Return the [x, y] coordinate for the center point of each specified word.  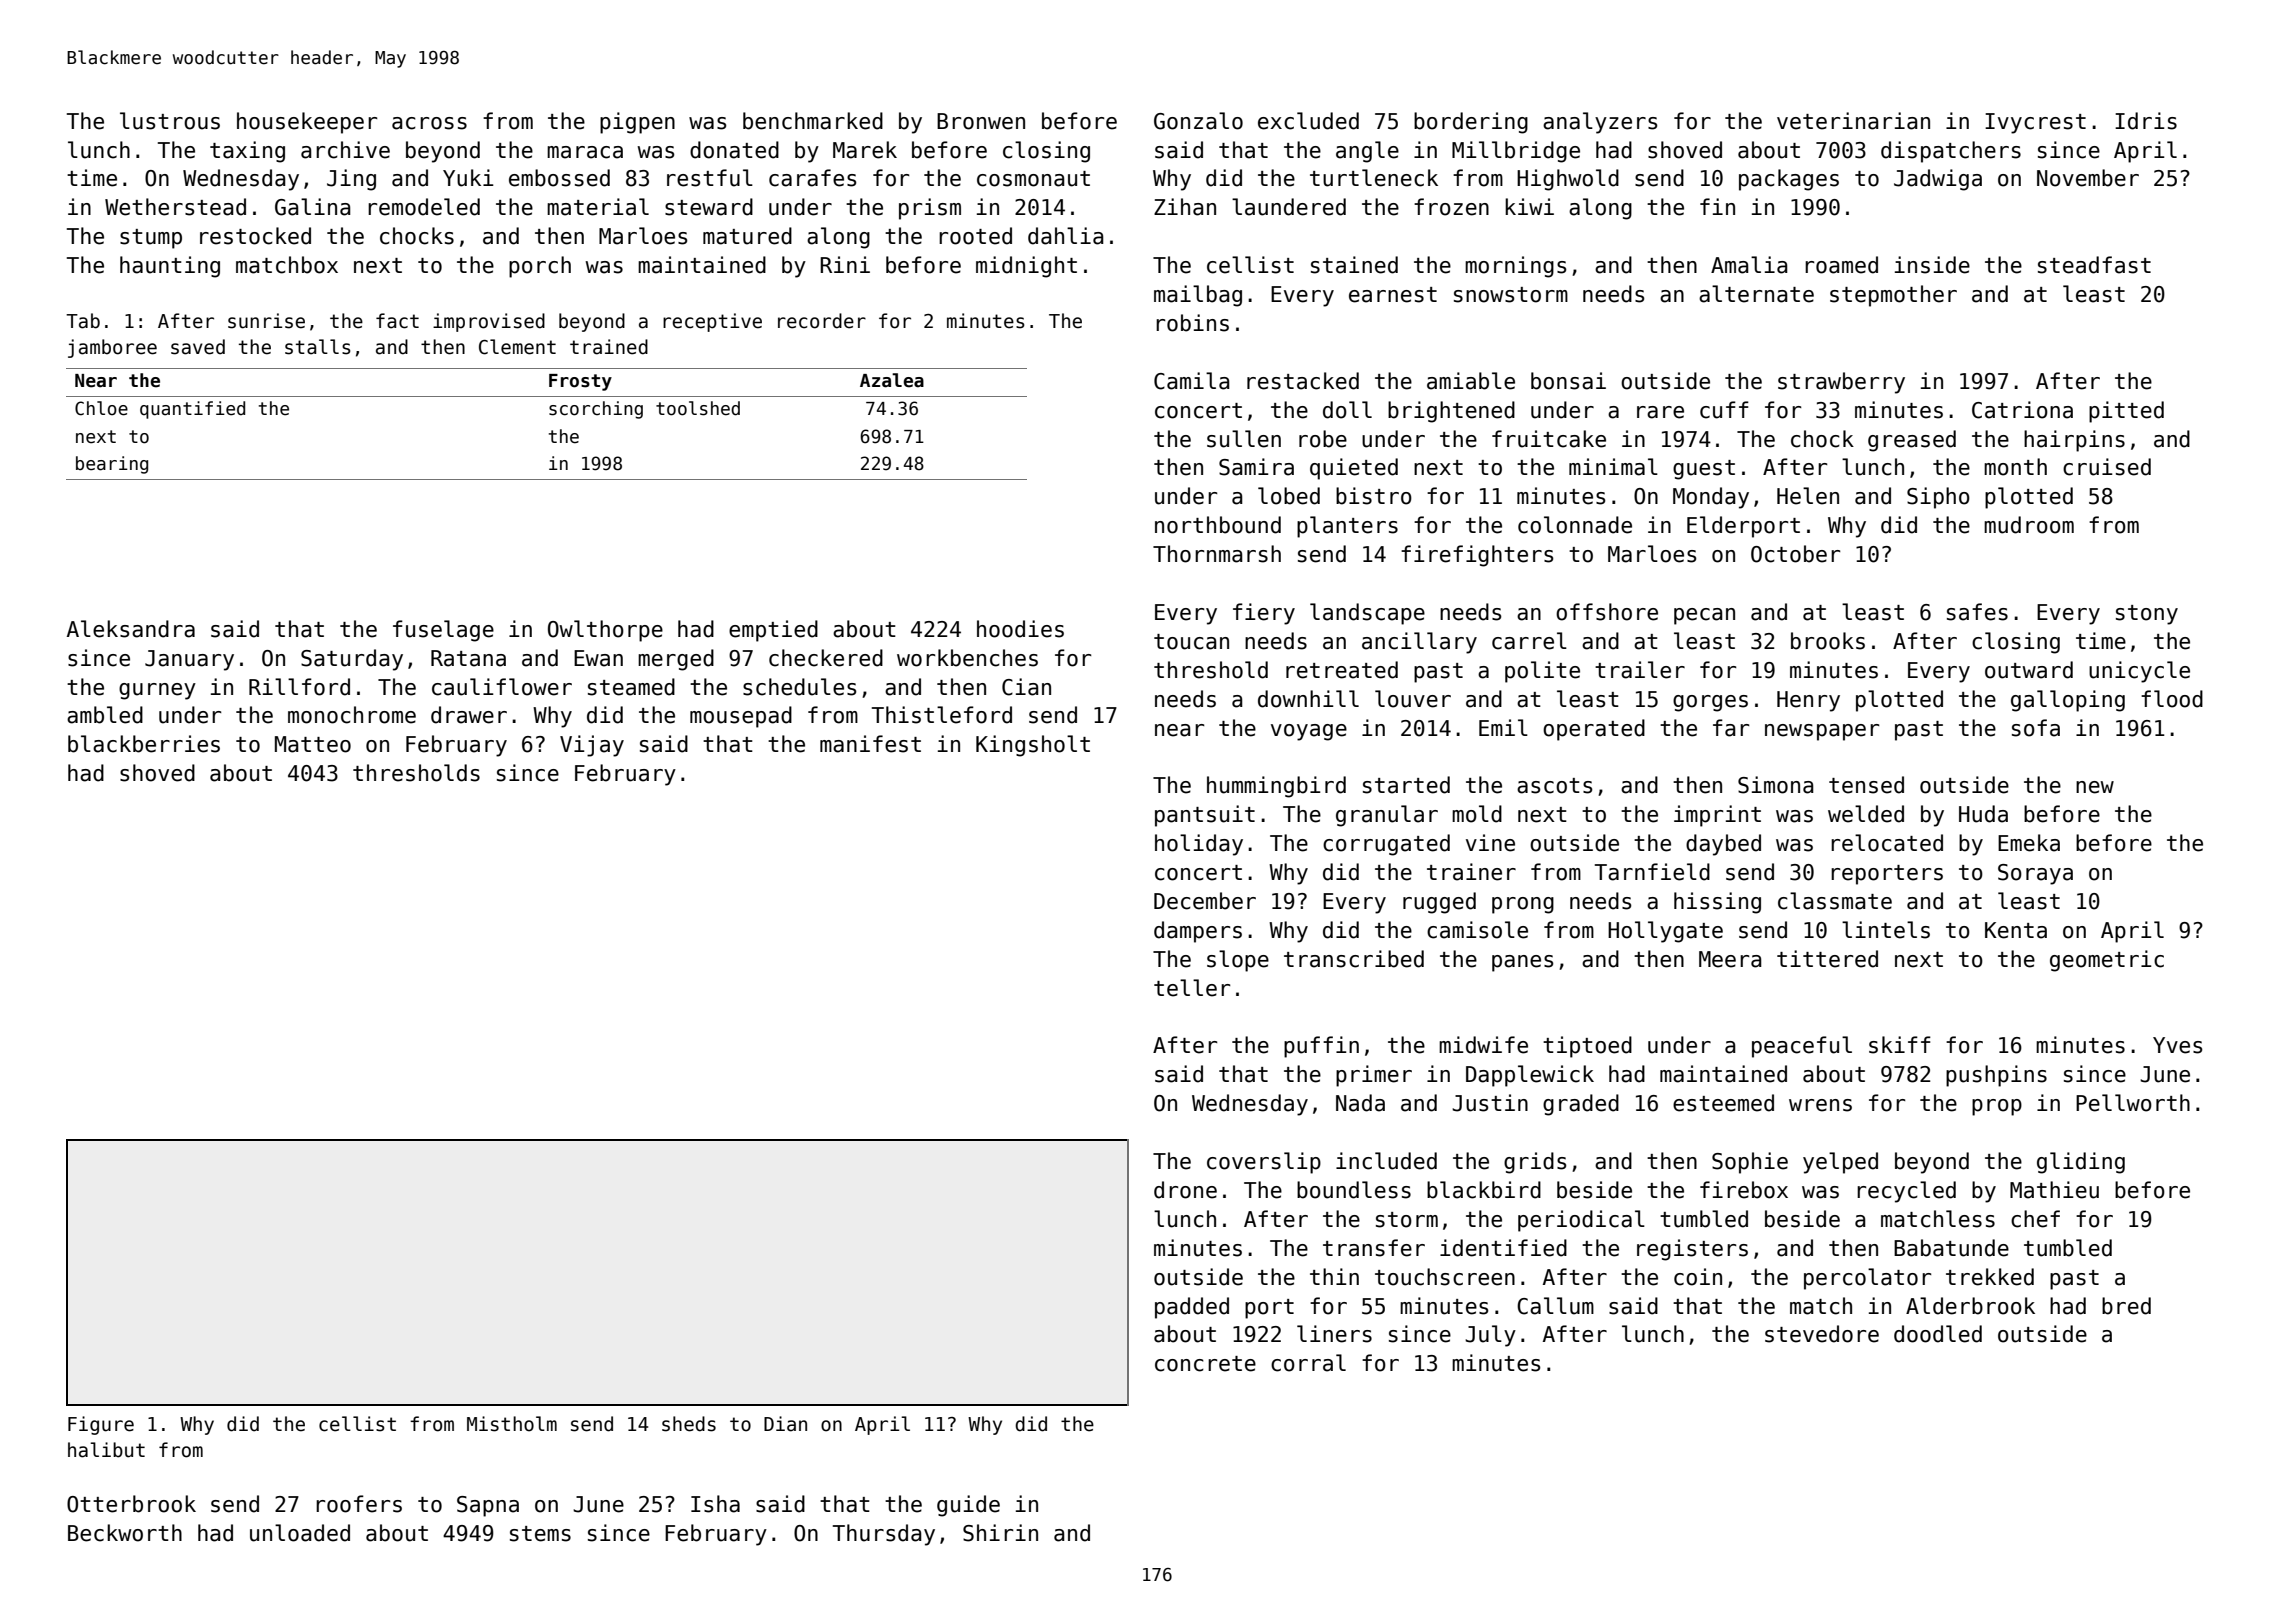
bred [2126, 1306]
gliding [2081, 1163]
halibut [106, 1450]
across [429, 123]
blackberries [144, 744]
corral [1308, 1363]
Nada [1360, 1103]
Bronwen [981, 121]
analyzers [1600, 123]
